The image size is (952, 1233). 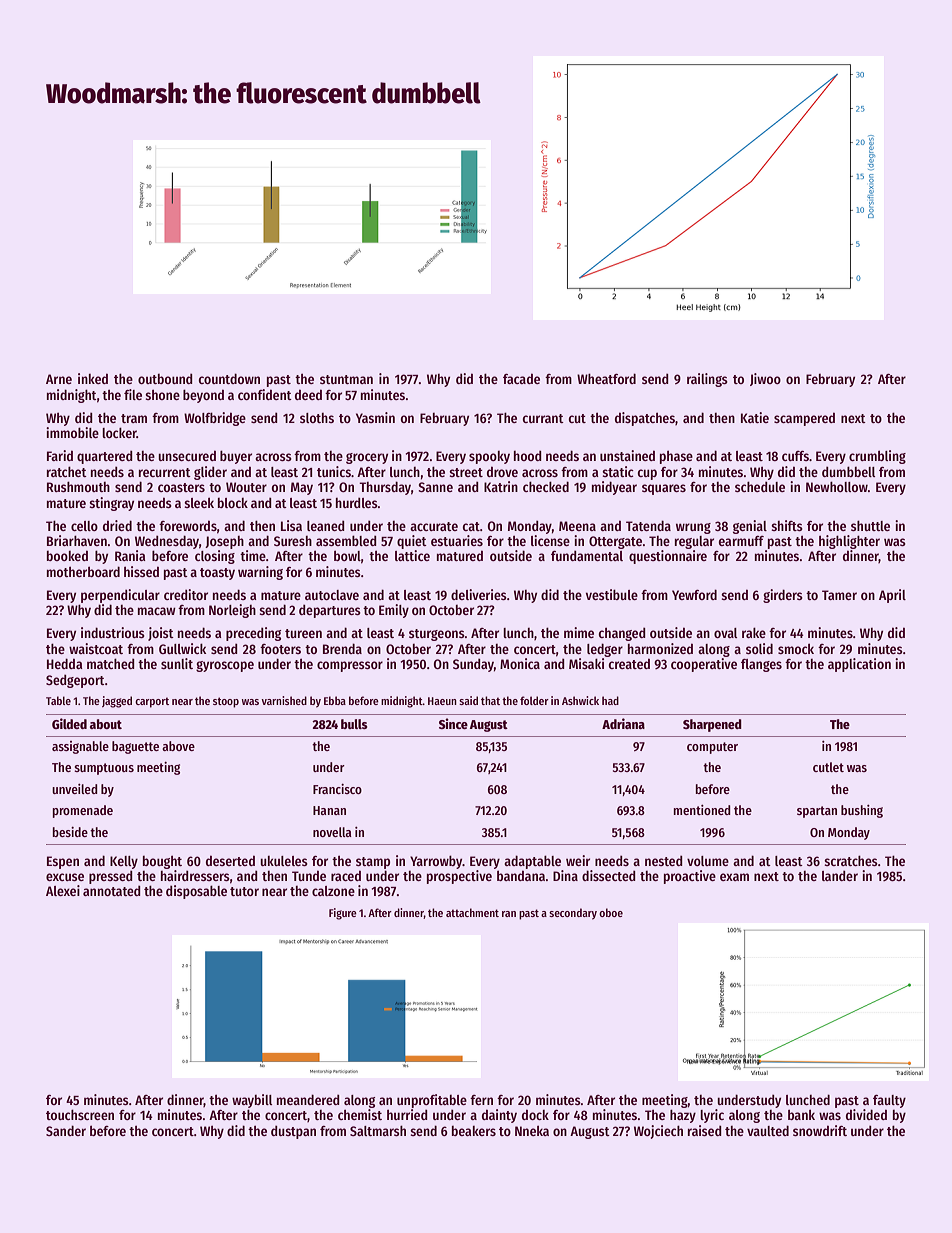 I want to click on exam, so click(x=734, y=877).
